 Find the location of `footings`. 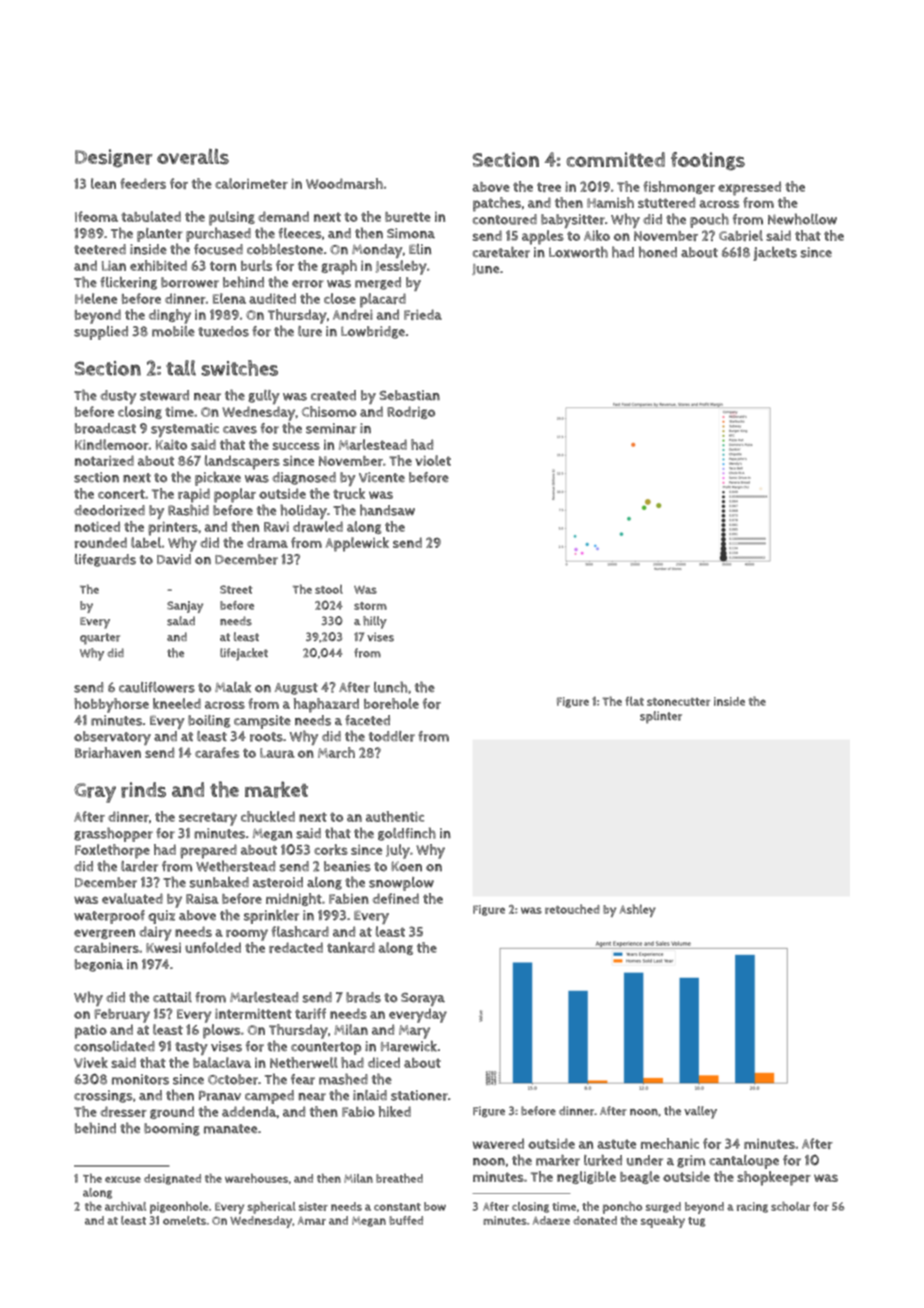

footings is located at coordinates (708, 161).
